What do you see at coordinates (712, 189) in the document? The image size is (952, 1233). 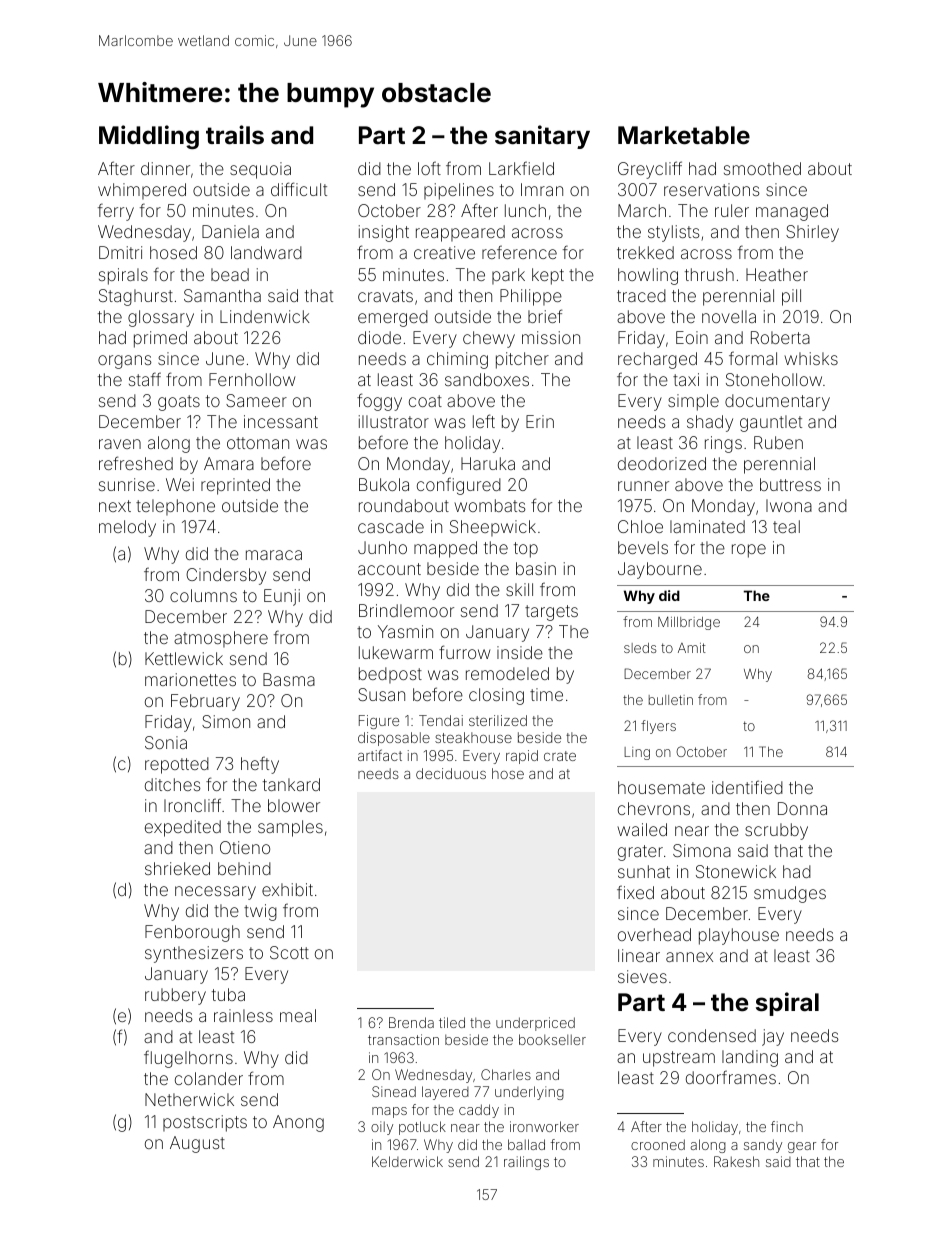 I see `reservations` at bounding box center [712, 189].
